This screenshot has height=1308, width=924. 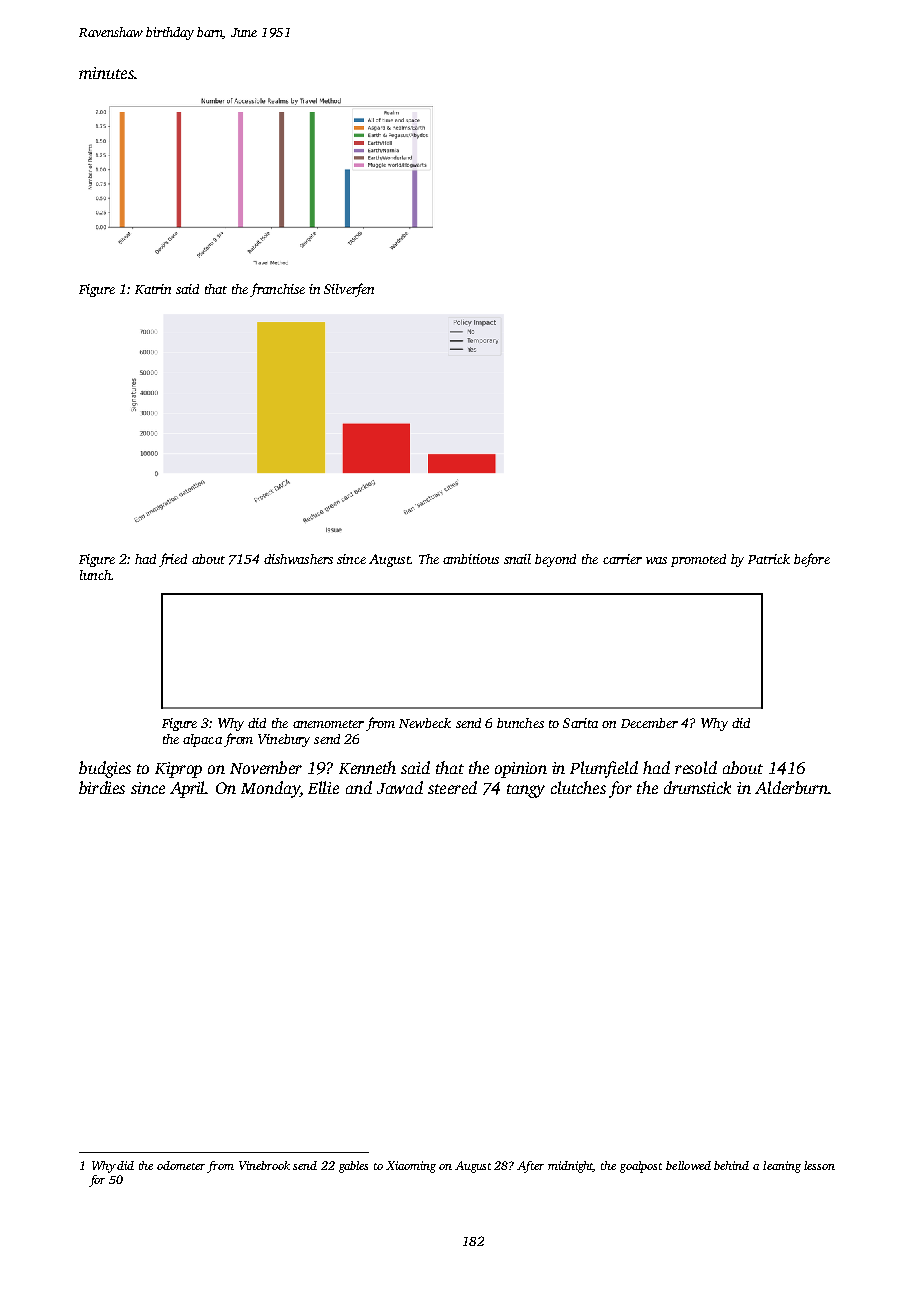 I want to click on tangy, so click(x=526, y=791).
